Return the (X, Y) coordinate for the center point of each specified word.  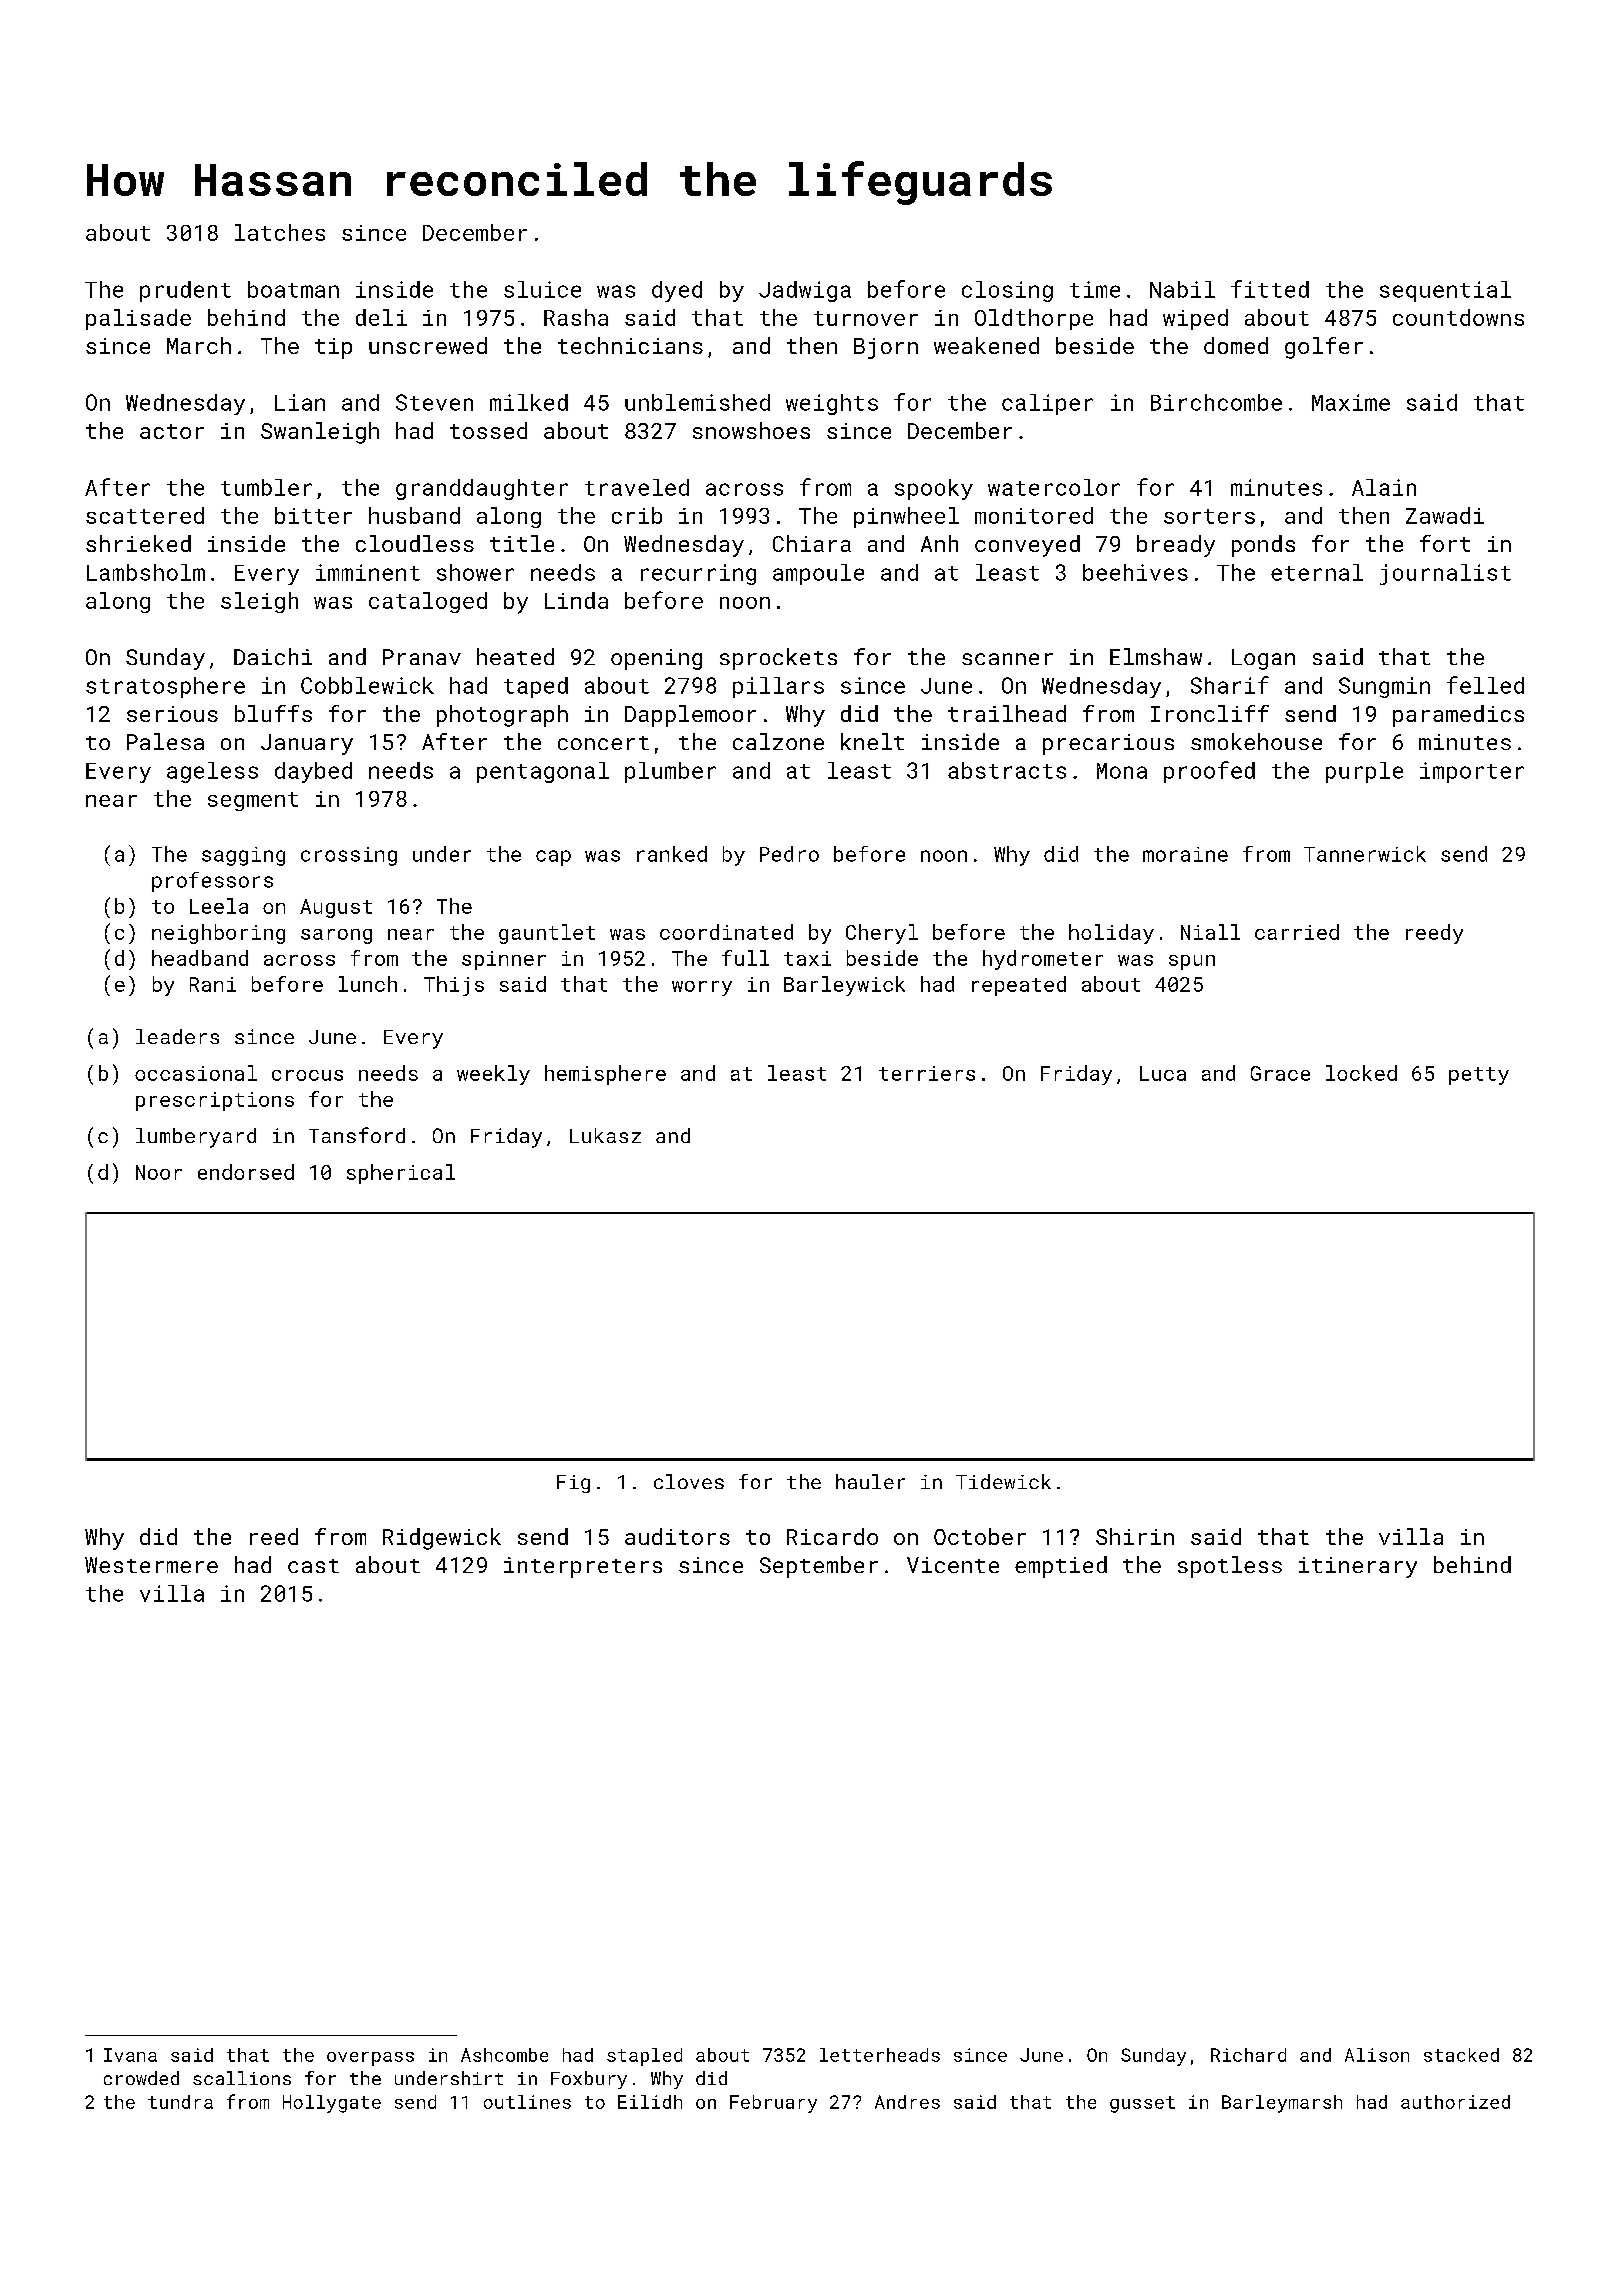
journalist (1445, 574)
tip (333, 348)
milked (529, 402)
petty (1479, 1076)
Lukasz (605, 1135)
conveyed (1027, 546)
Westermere (151, 1565)
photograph (502, 716)
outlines (527, 2102)
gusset (1142, 2104)
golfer (1324, 348)
